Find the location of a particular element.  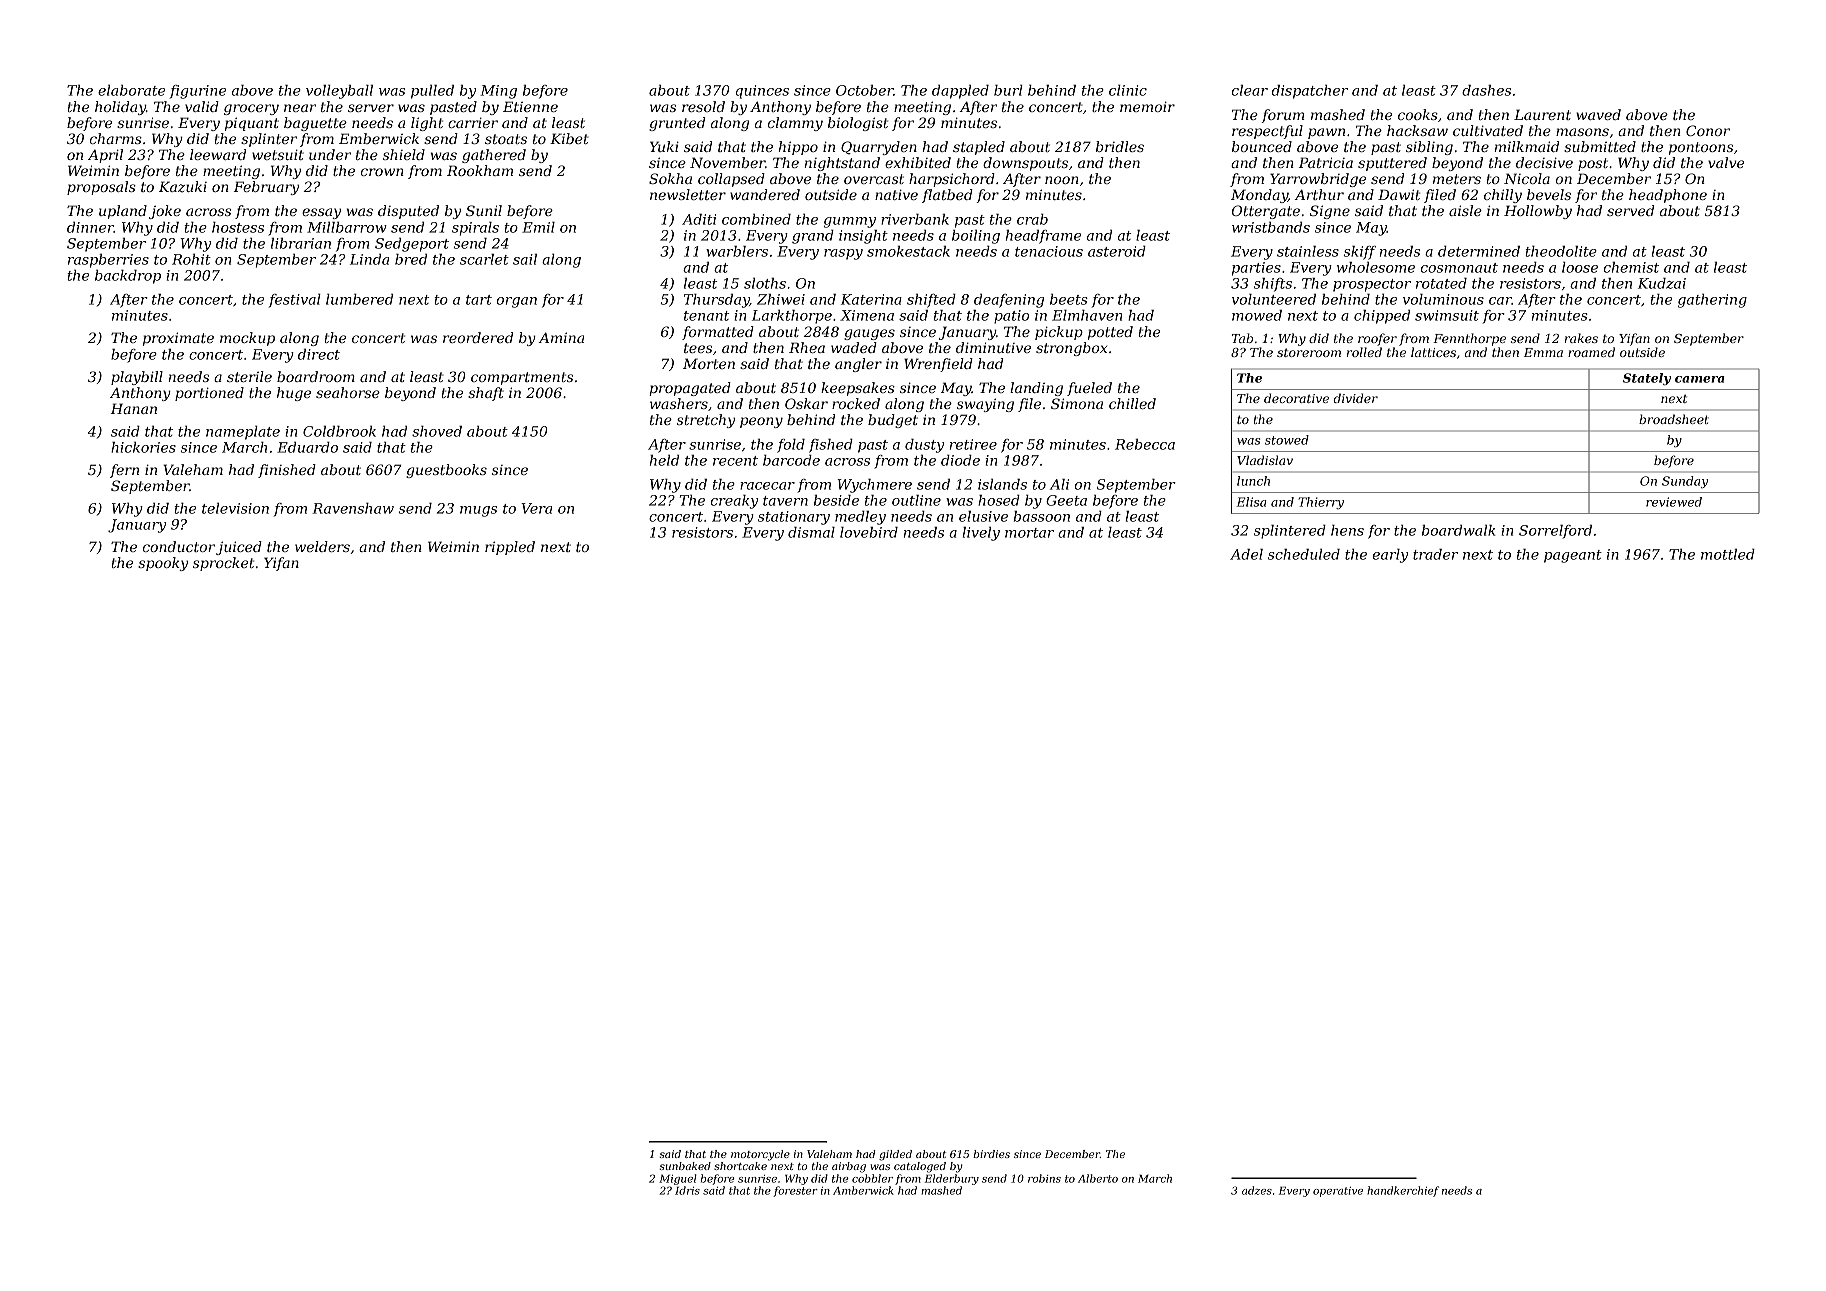

handkerchief is located at coordinates (1403, 1191).
